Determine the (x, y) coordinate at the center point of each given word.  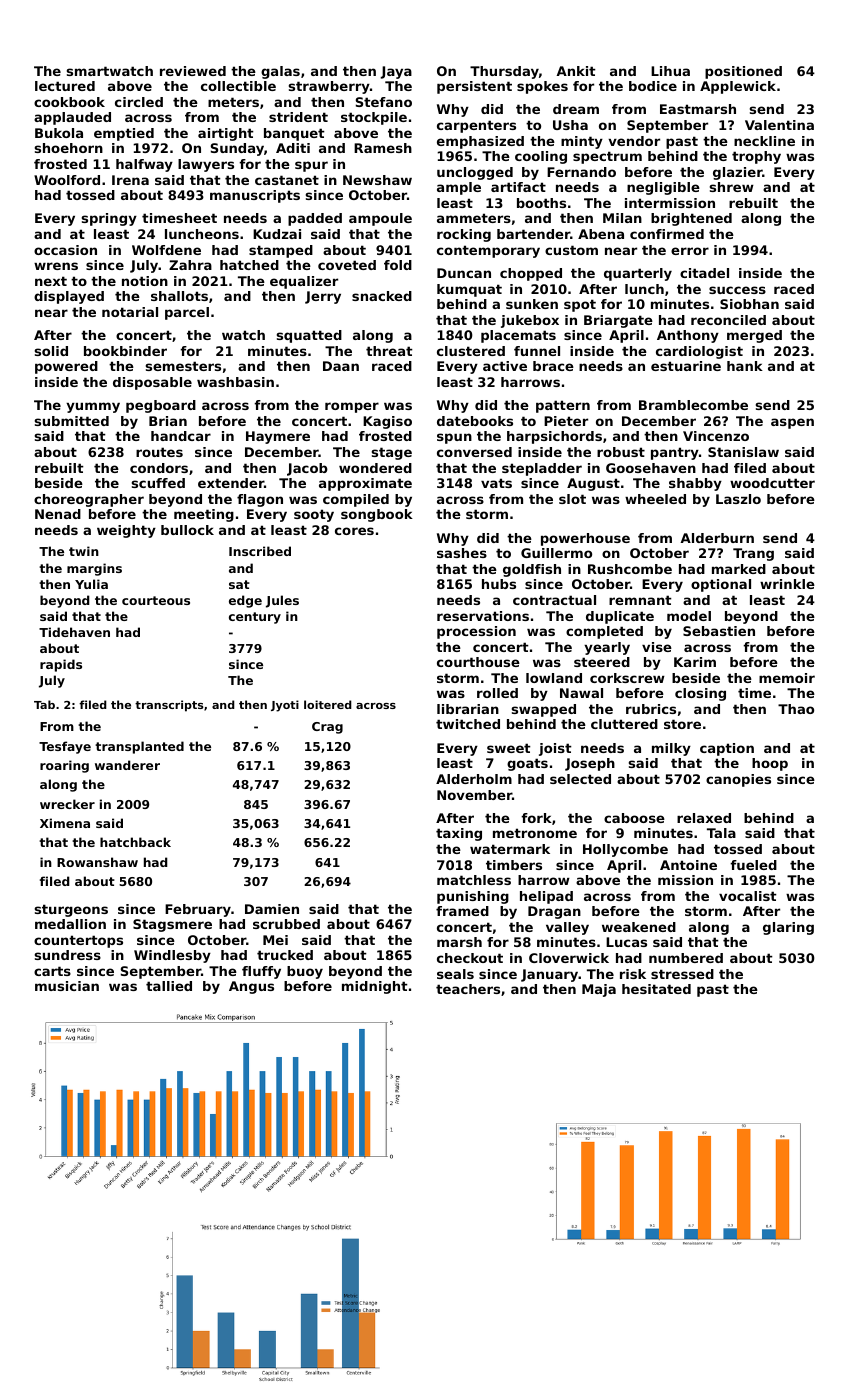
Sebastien (719, 631)
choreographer (89, 500)
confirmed (667, 234)
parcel (187, 313)
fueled (753, 865)
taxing (459, 834)
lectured (65, 86)
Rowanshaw (97, 862)
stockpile (374, 118)
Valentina (779, 125)
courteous (156, 600)
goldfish (532, 570)
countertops (78, 941)
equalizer (304, 282)
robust (621, 452)
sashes (462, 553)
